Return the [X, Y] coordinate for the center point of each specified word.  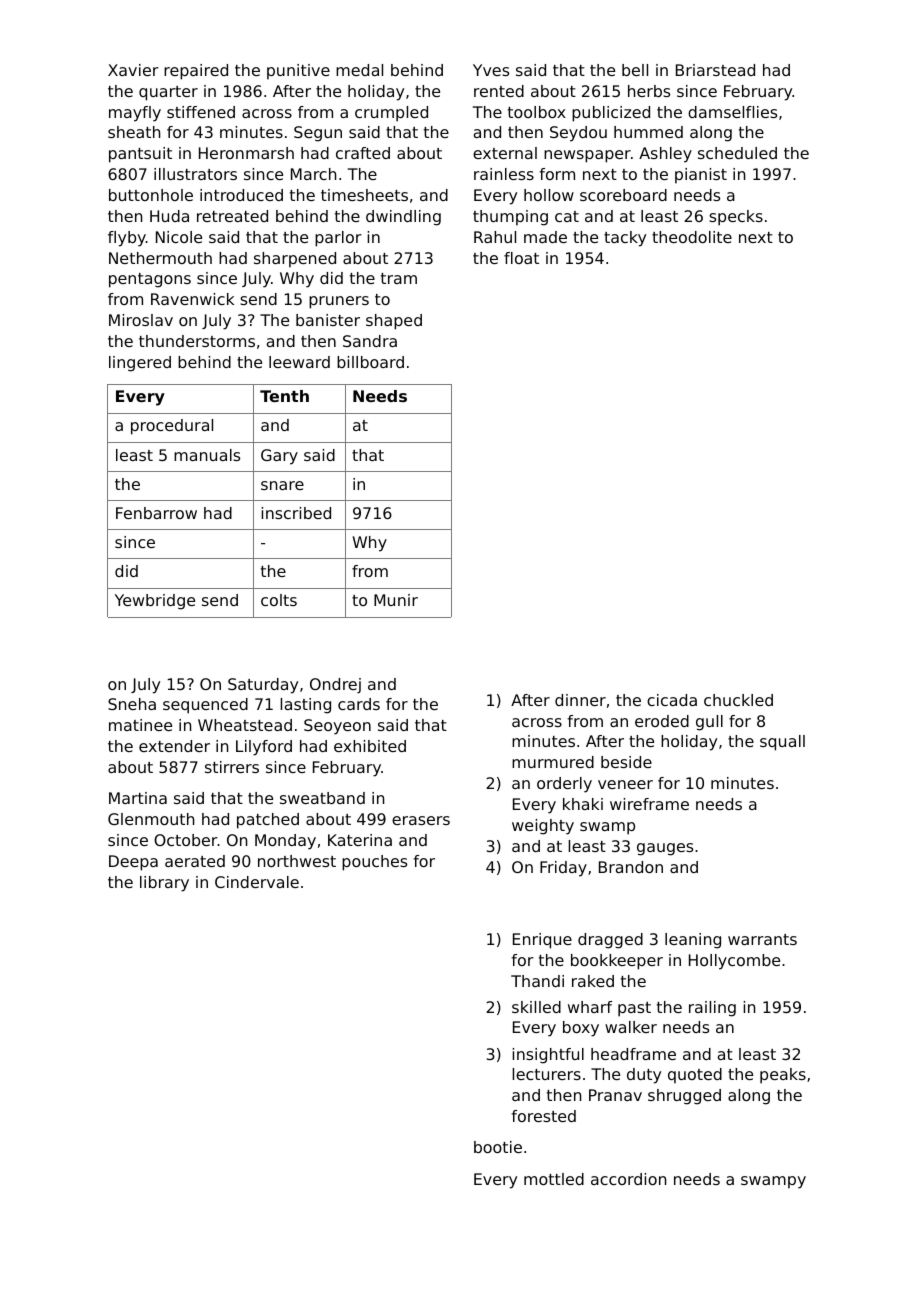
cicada [672, 700]
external [505, 153]
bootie [498, 1147]
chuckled [738, 700]
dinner [580, 700]
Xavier [133, 70]
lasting [305, 706]
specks [736, 218]
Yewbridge [155, 602]
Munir [396, 600]
